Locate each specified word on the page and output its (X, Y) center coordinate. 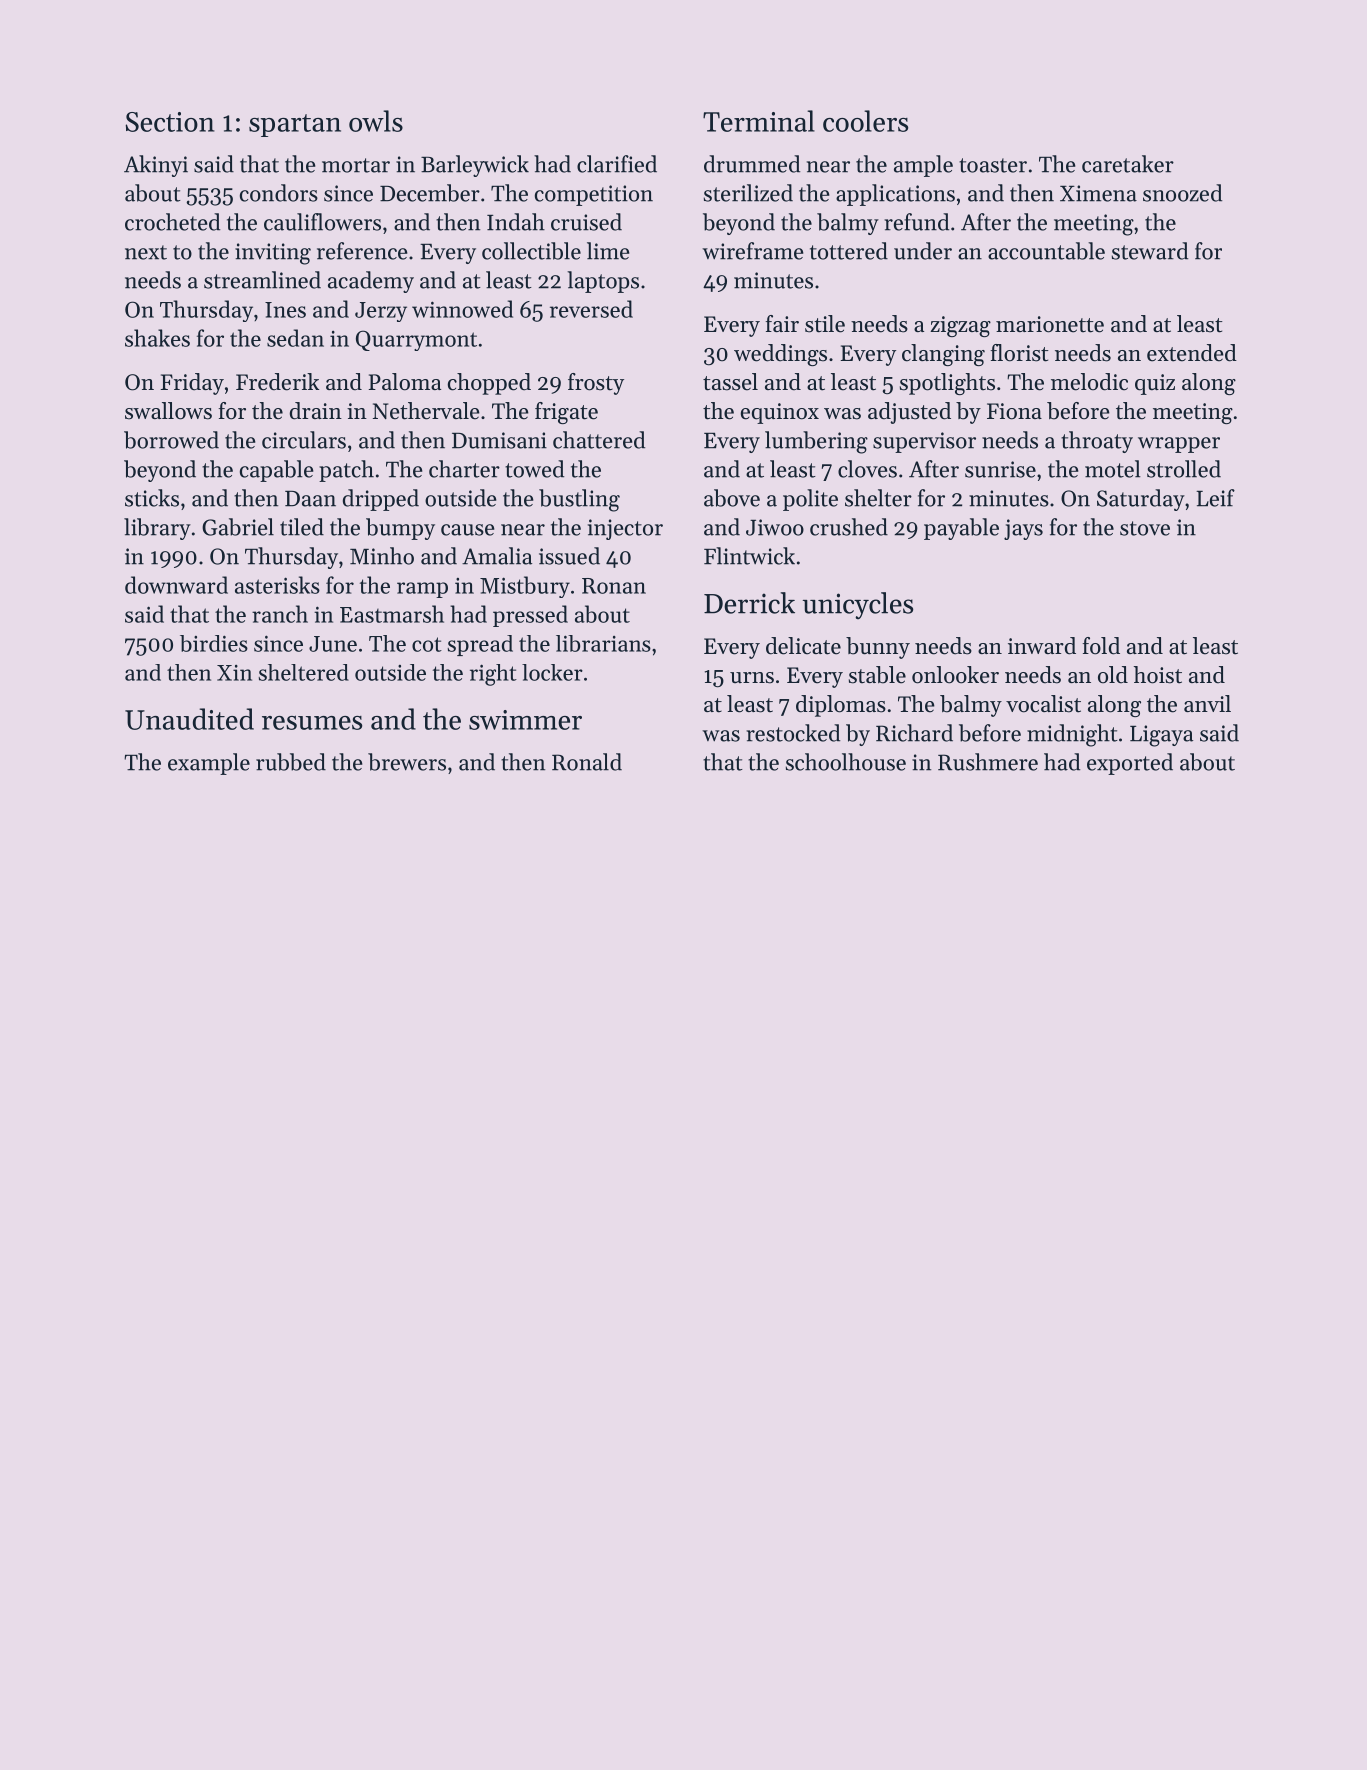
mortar (356, 165)
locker (552, 672)
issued (569, 556)
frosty (596, 384)
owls (376, 121)
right (493, 675)
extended (1192, 353)
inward (1042, 646)
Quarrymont (416, 340)
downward (176, 585)
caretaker (1128, 164)
